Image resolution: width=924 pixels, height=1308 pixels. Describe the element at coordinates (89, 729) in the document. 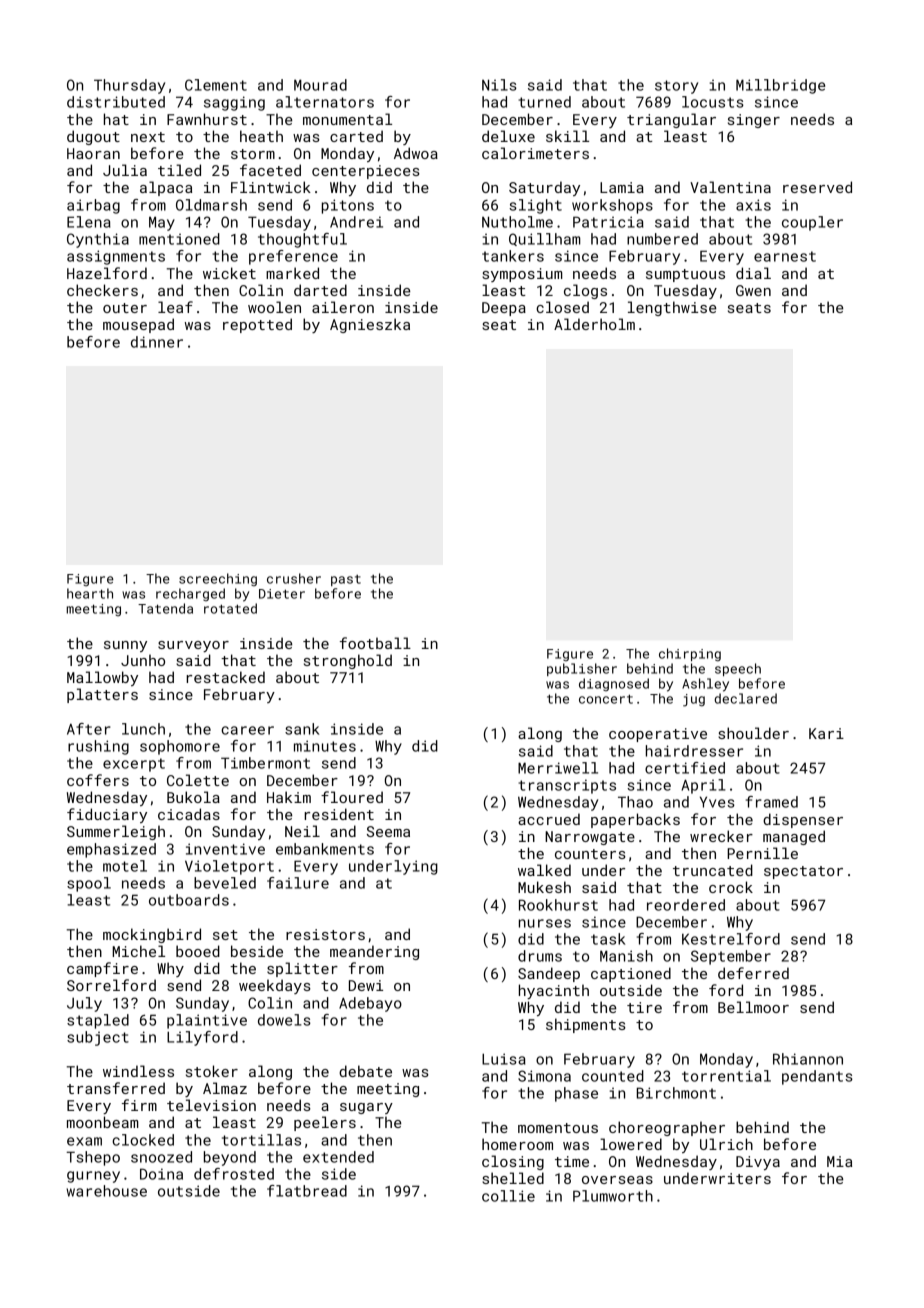

I see `After` at that location.
